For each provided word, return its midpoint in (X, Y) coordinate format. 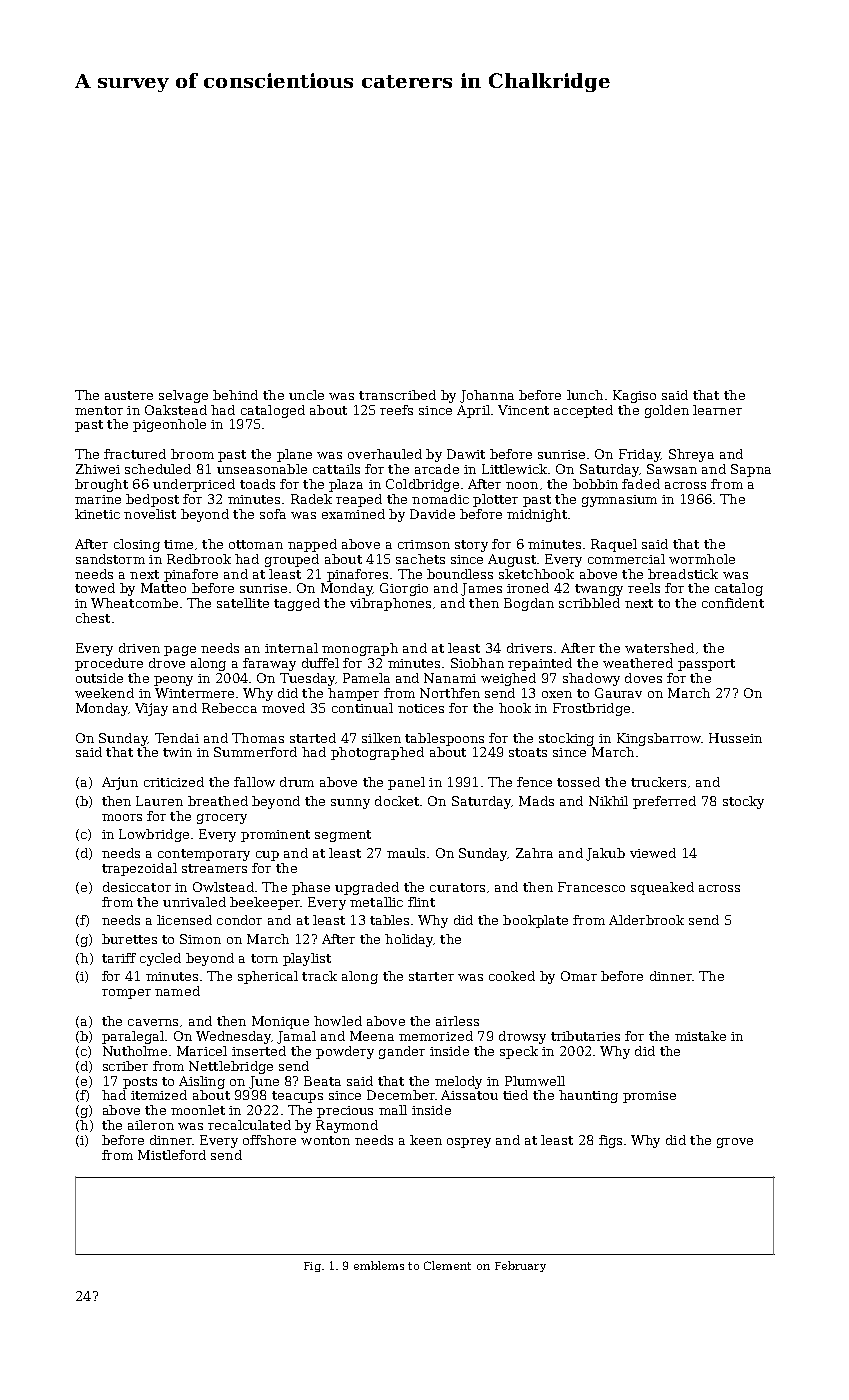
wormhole (702, 559)
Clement (447, 1265)
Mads (536, 801)
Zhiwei (98, 469)
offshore (269, 1140)
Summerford (255, 752)
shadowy (591, 679)
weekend (104, 693)
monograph (360, 649)
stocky (743, 802)
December (401, 1095)
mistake (700, 1036)
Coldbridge (422, 485)
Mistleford (172, 1155)
